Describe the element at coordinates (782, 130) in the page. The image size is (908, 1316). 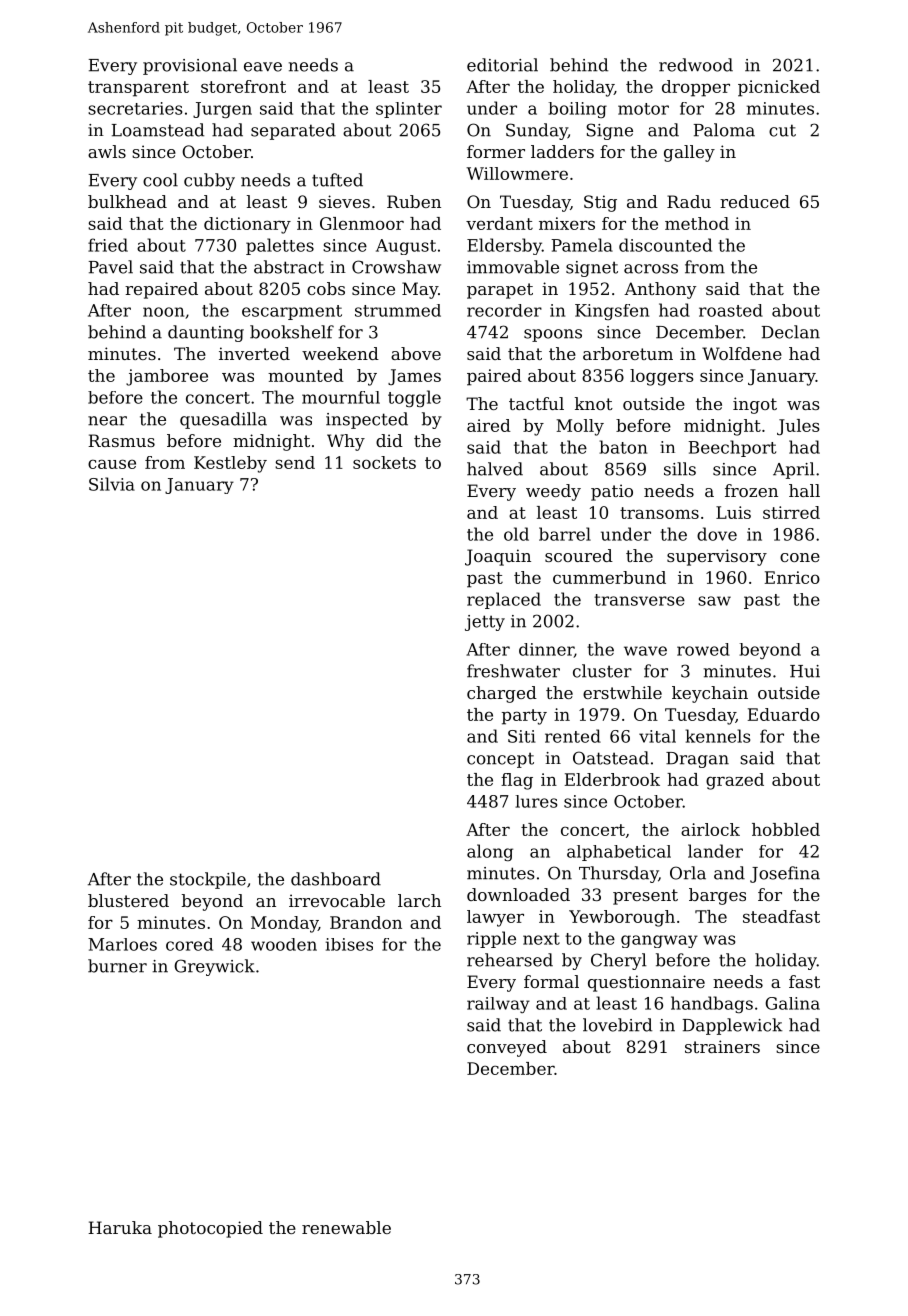
I see `cut` at that location.
